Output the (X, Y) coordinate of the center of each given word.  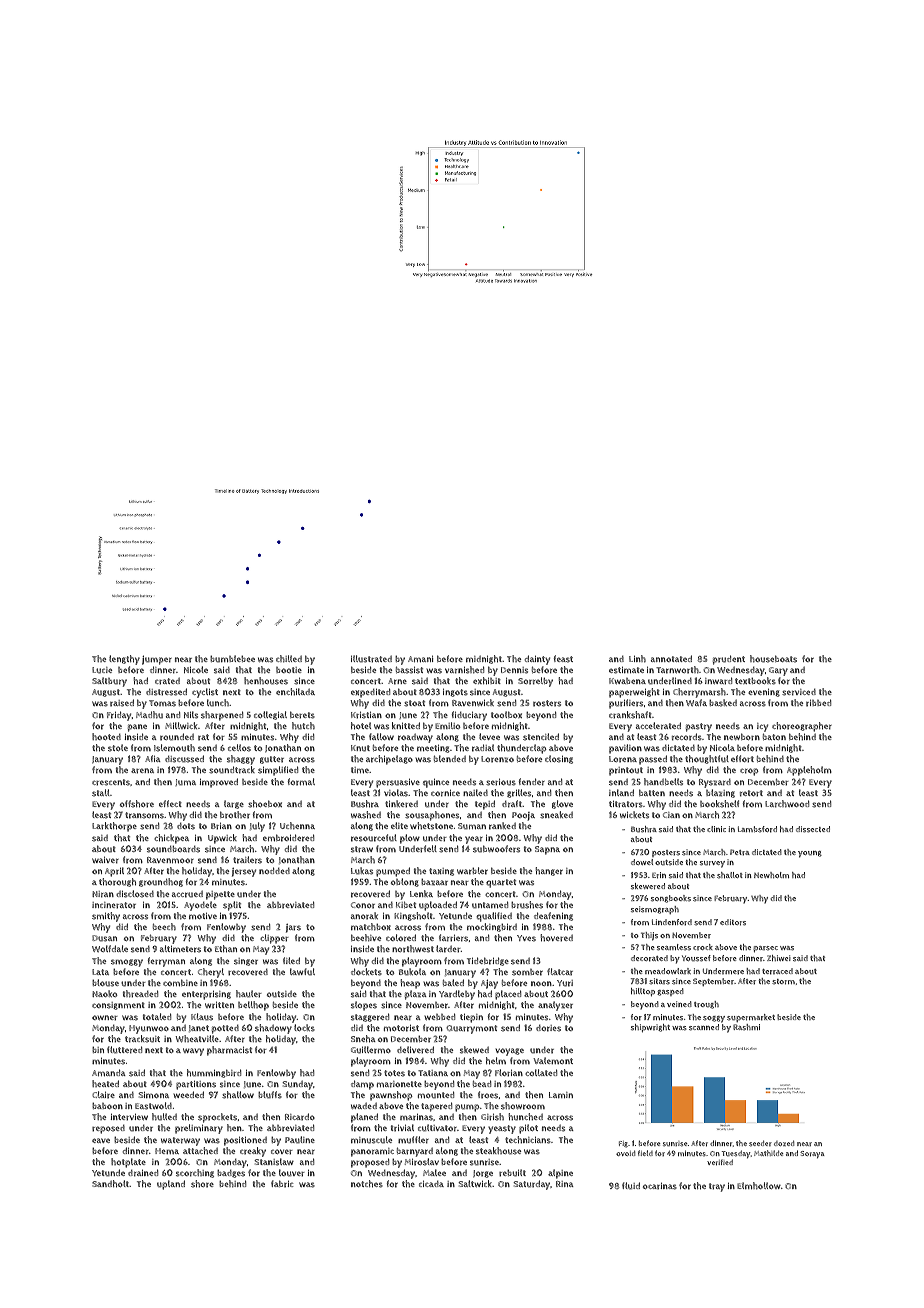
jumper (157, 660)
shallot (730, 875)
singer (246, 962)
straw (362, 849)
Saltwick (475, 1183)
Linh (637, 658)
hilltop (643, 992)
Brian (221, 826)
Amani (420, 659)
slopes (364, 1006)
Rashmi (746, 1027)
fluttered (124, 1050)
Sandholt (110, 1184)
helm (496, 1061)
